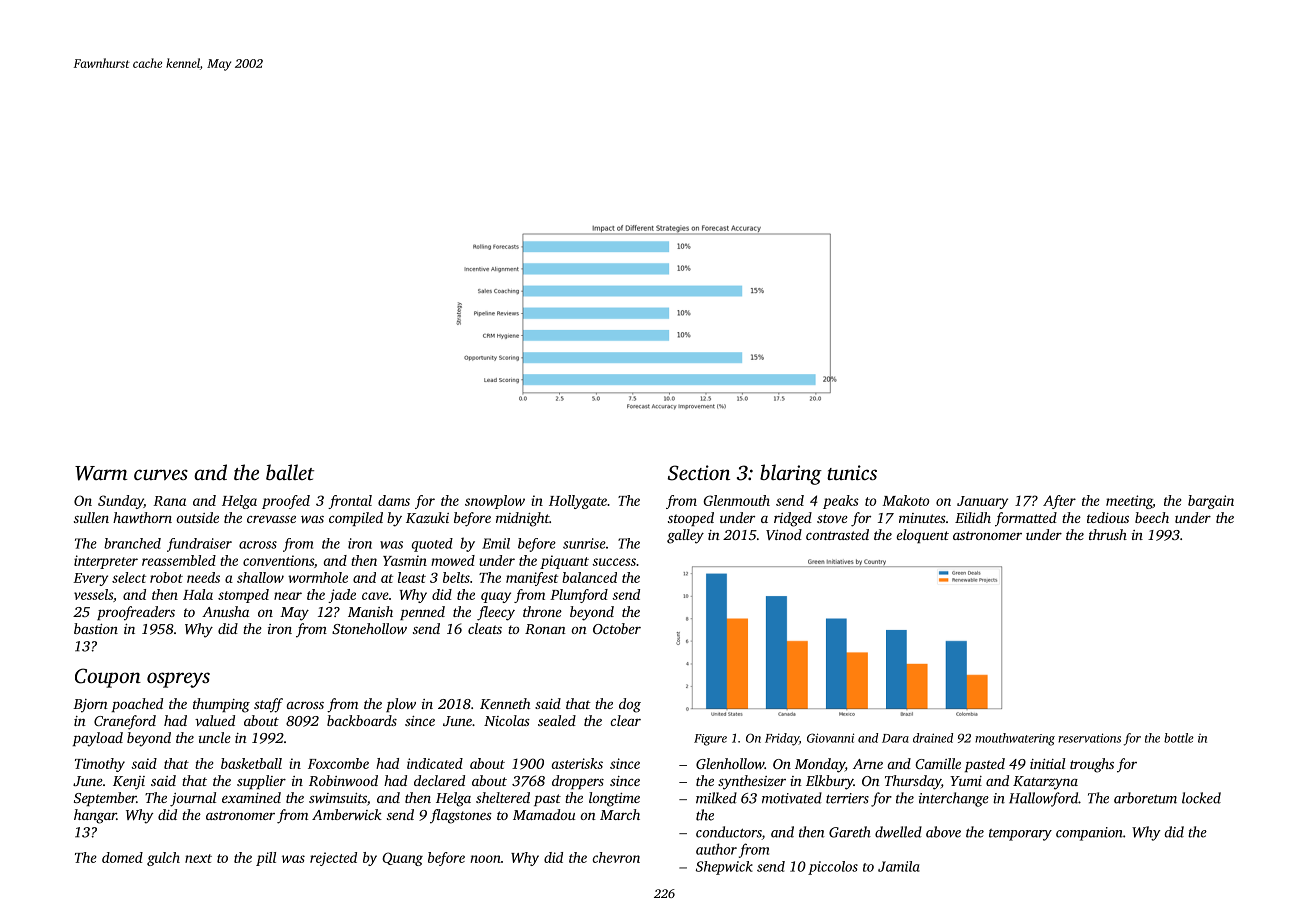  What do you see at coordinates (286, 502) in the screenshot?
I see `proofed` at bounding box center [286, 502].
